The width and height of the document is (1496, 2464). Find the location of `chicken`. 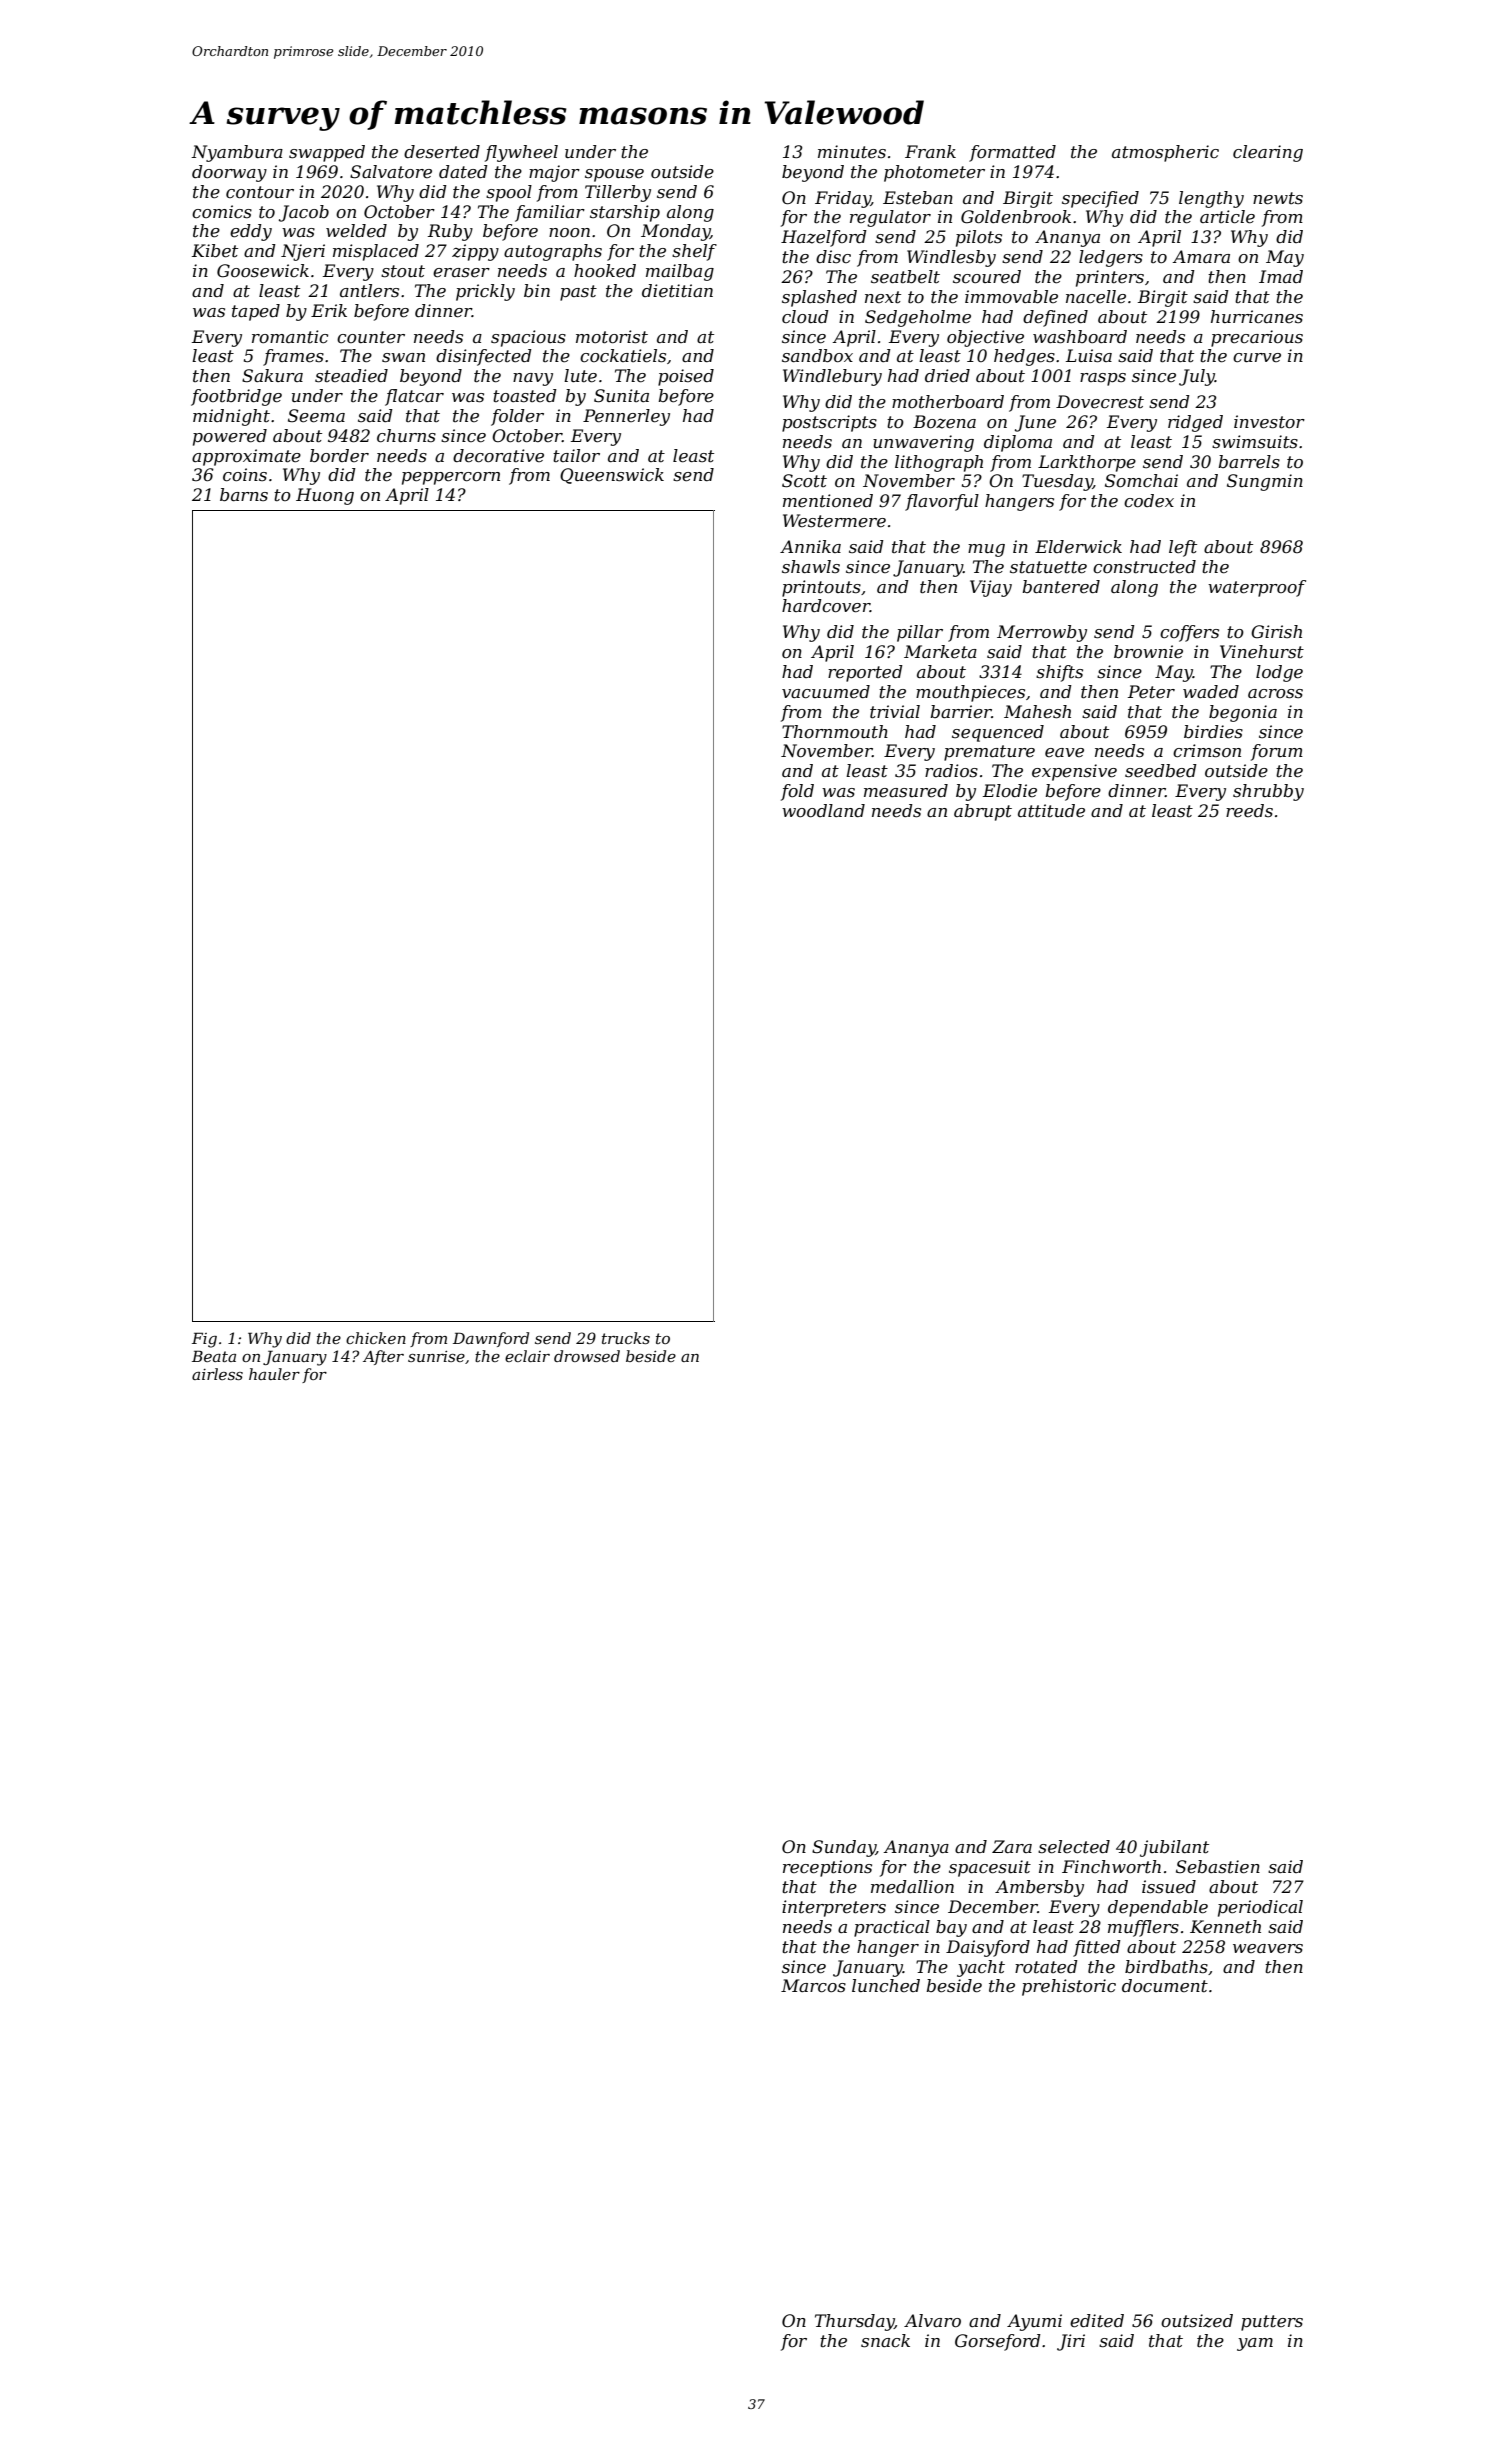

chicken is located at coordinates (376, 1338).
